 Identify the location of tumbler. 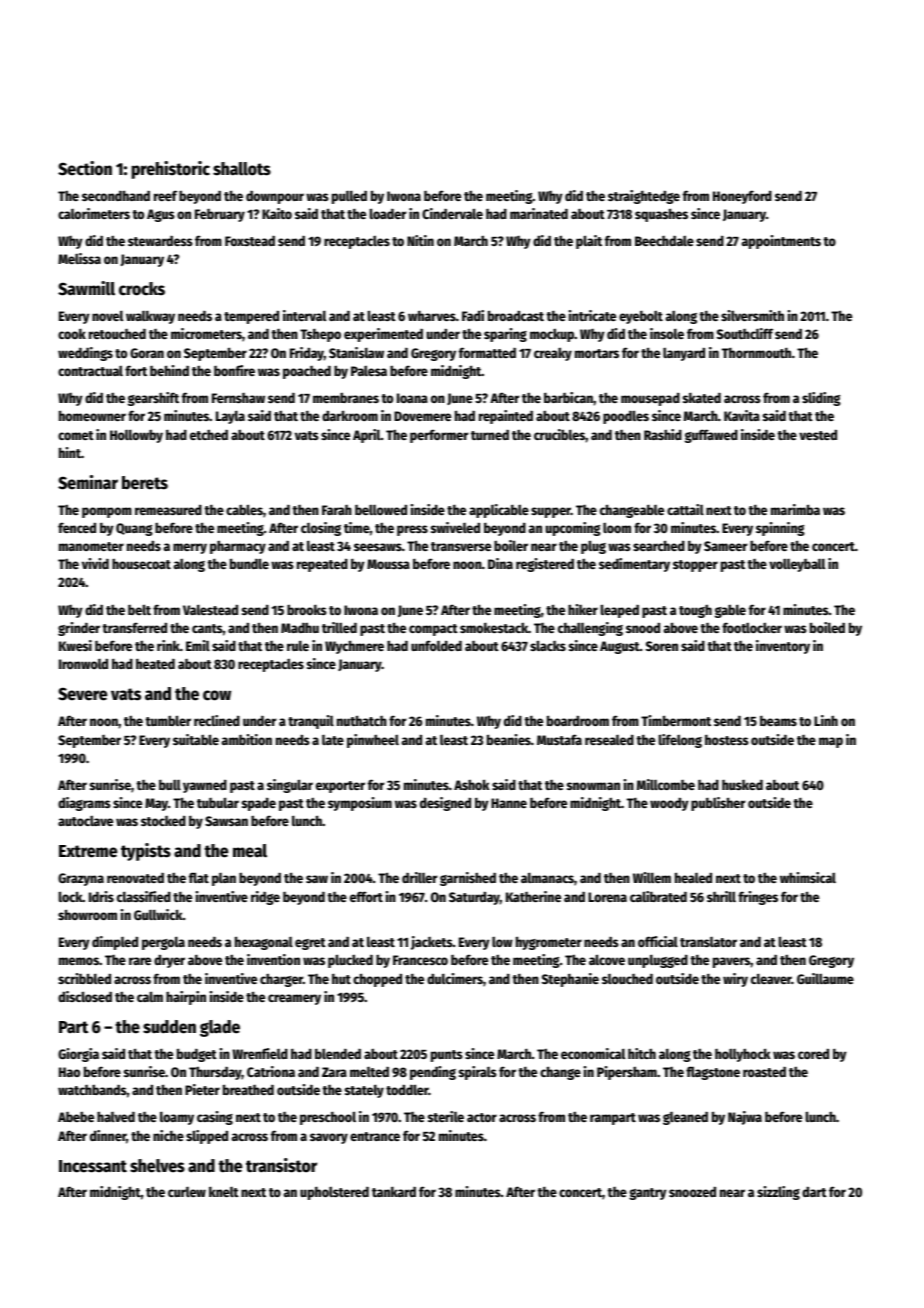
(168, 720).
